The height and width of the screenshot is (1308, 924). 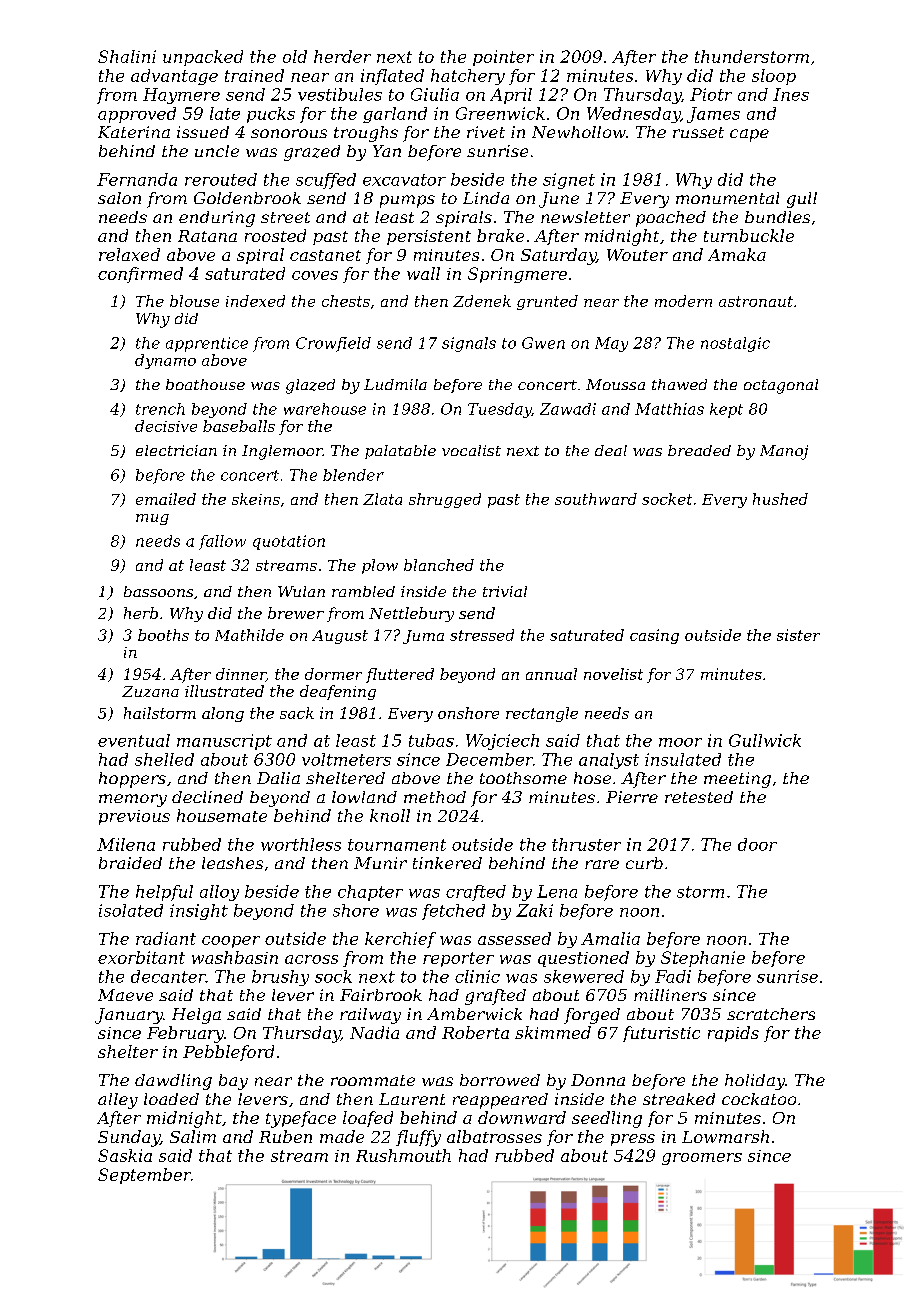 I want to click on method, so click(x=435, y=797).
